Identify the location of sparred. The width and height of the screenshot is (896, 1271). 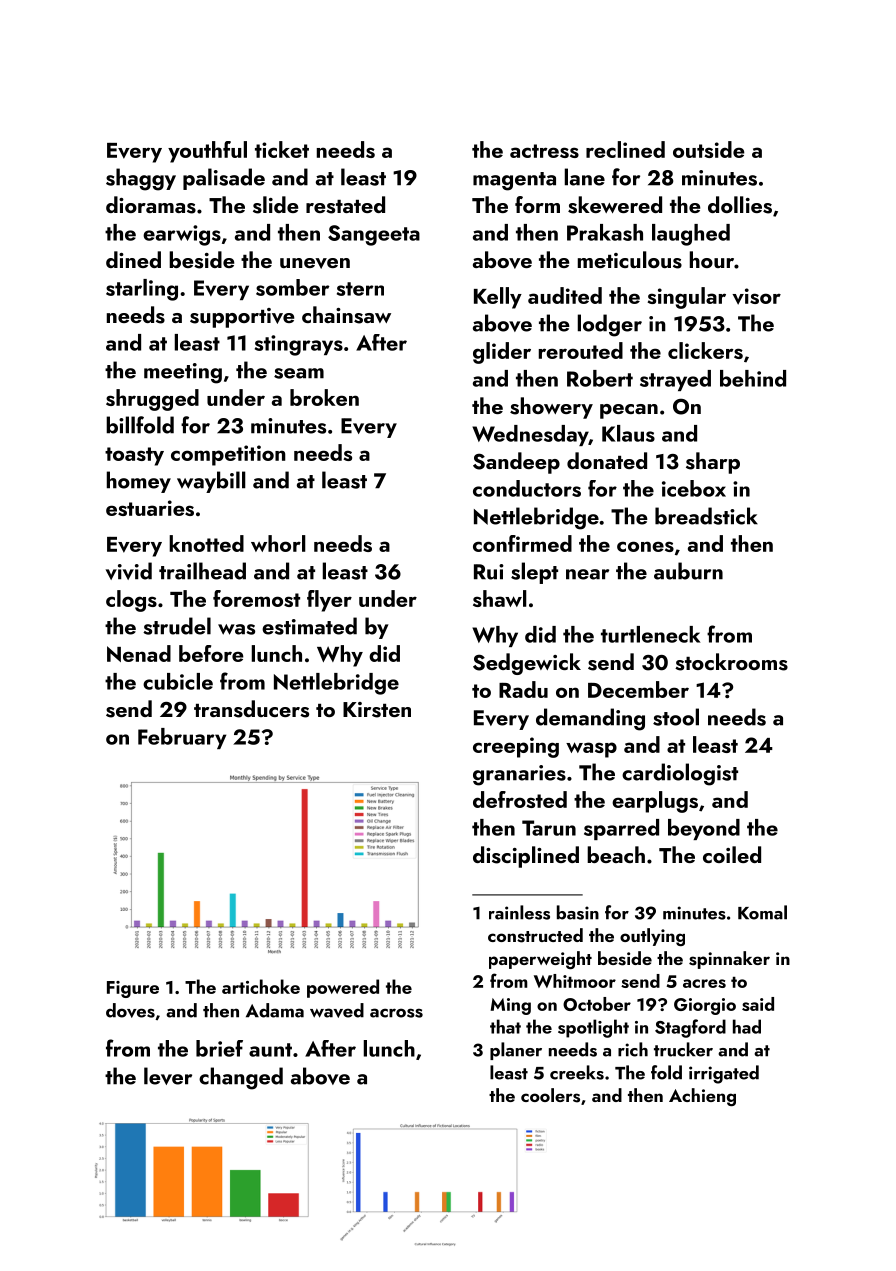
(621, 829).
